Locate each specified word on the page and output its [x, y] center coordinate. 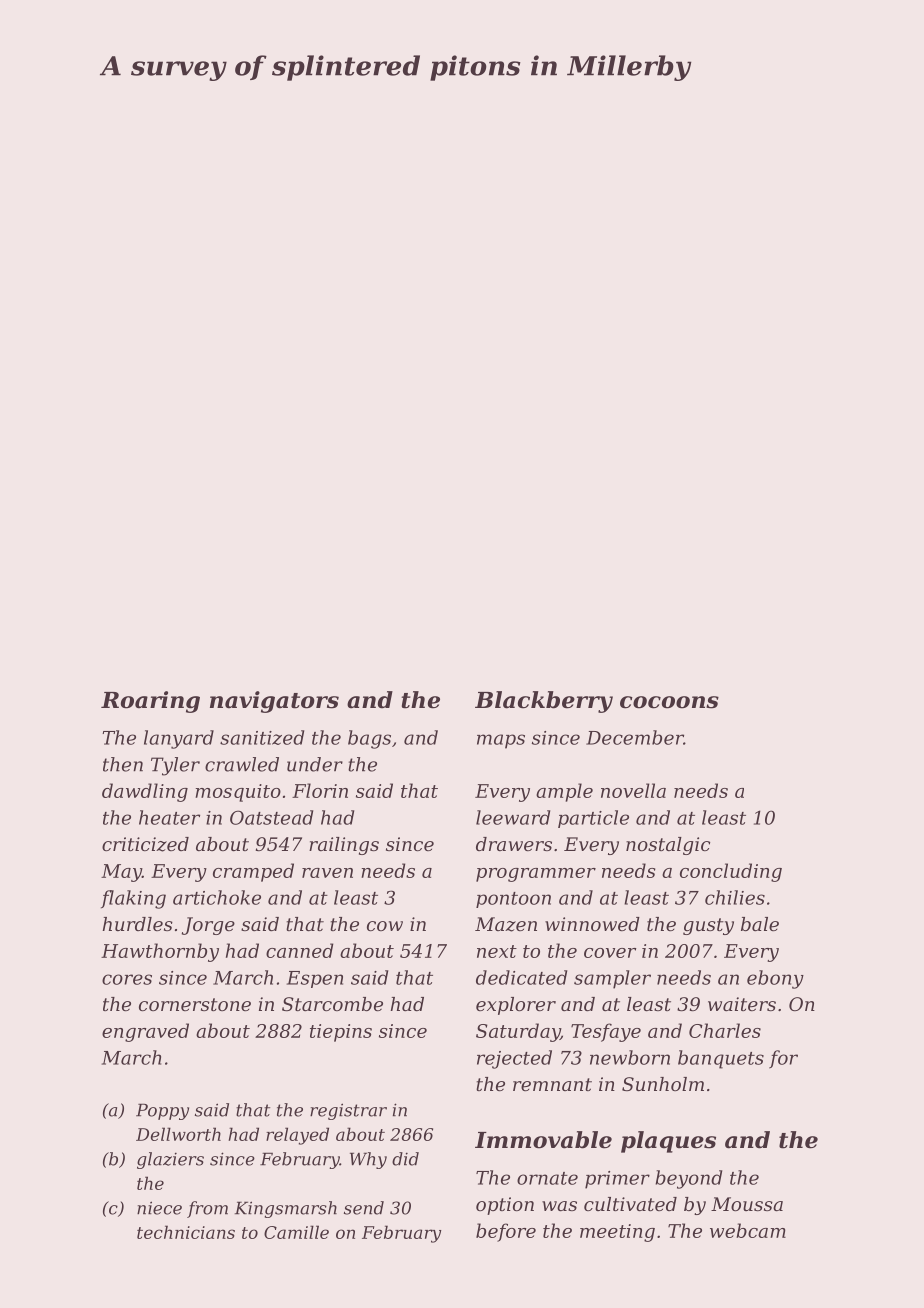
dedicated [521, 977]
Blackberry [544, 702]
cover [610, 953]
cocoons [669, 702]
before [506, 1232]
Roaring [150, 702]
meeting [617, 1233]
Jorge [208, 926]
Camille [296, 1232]
